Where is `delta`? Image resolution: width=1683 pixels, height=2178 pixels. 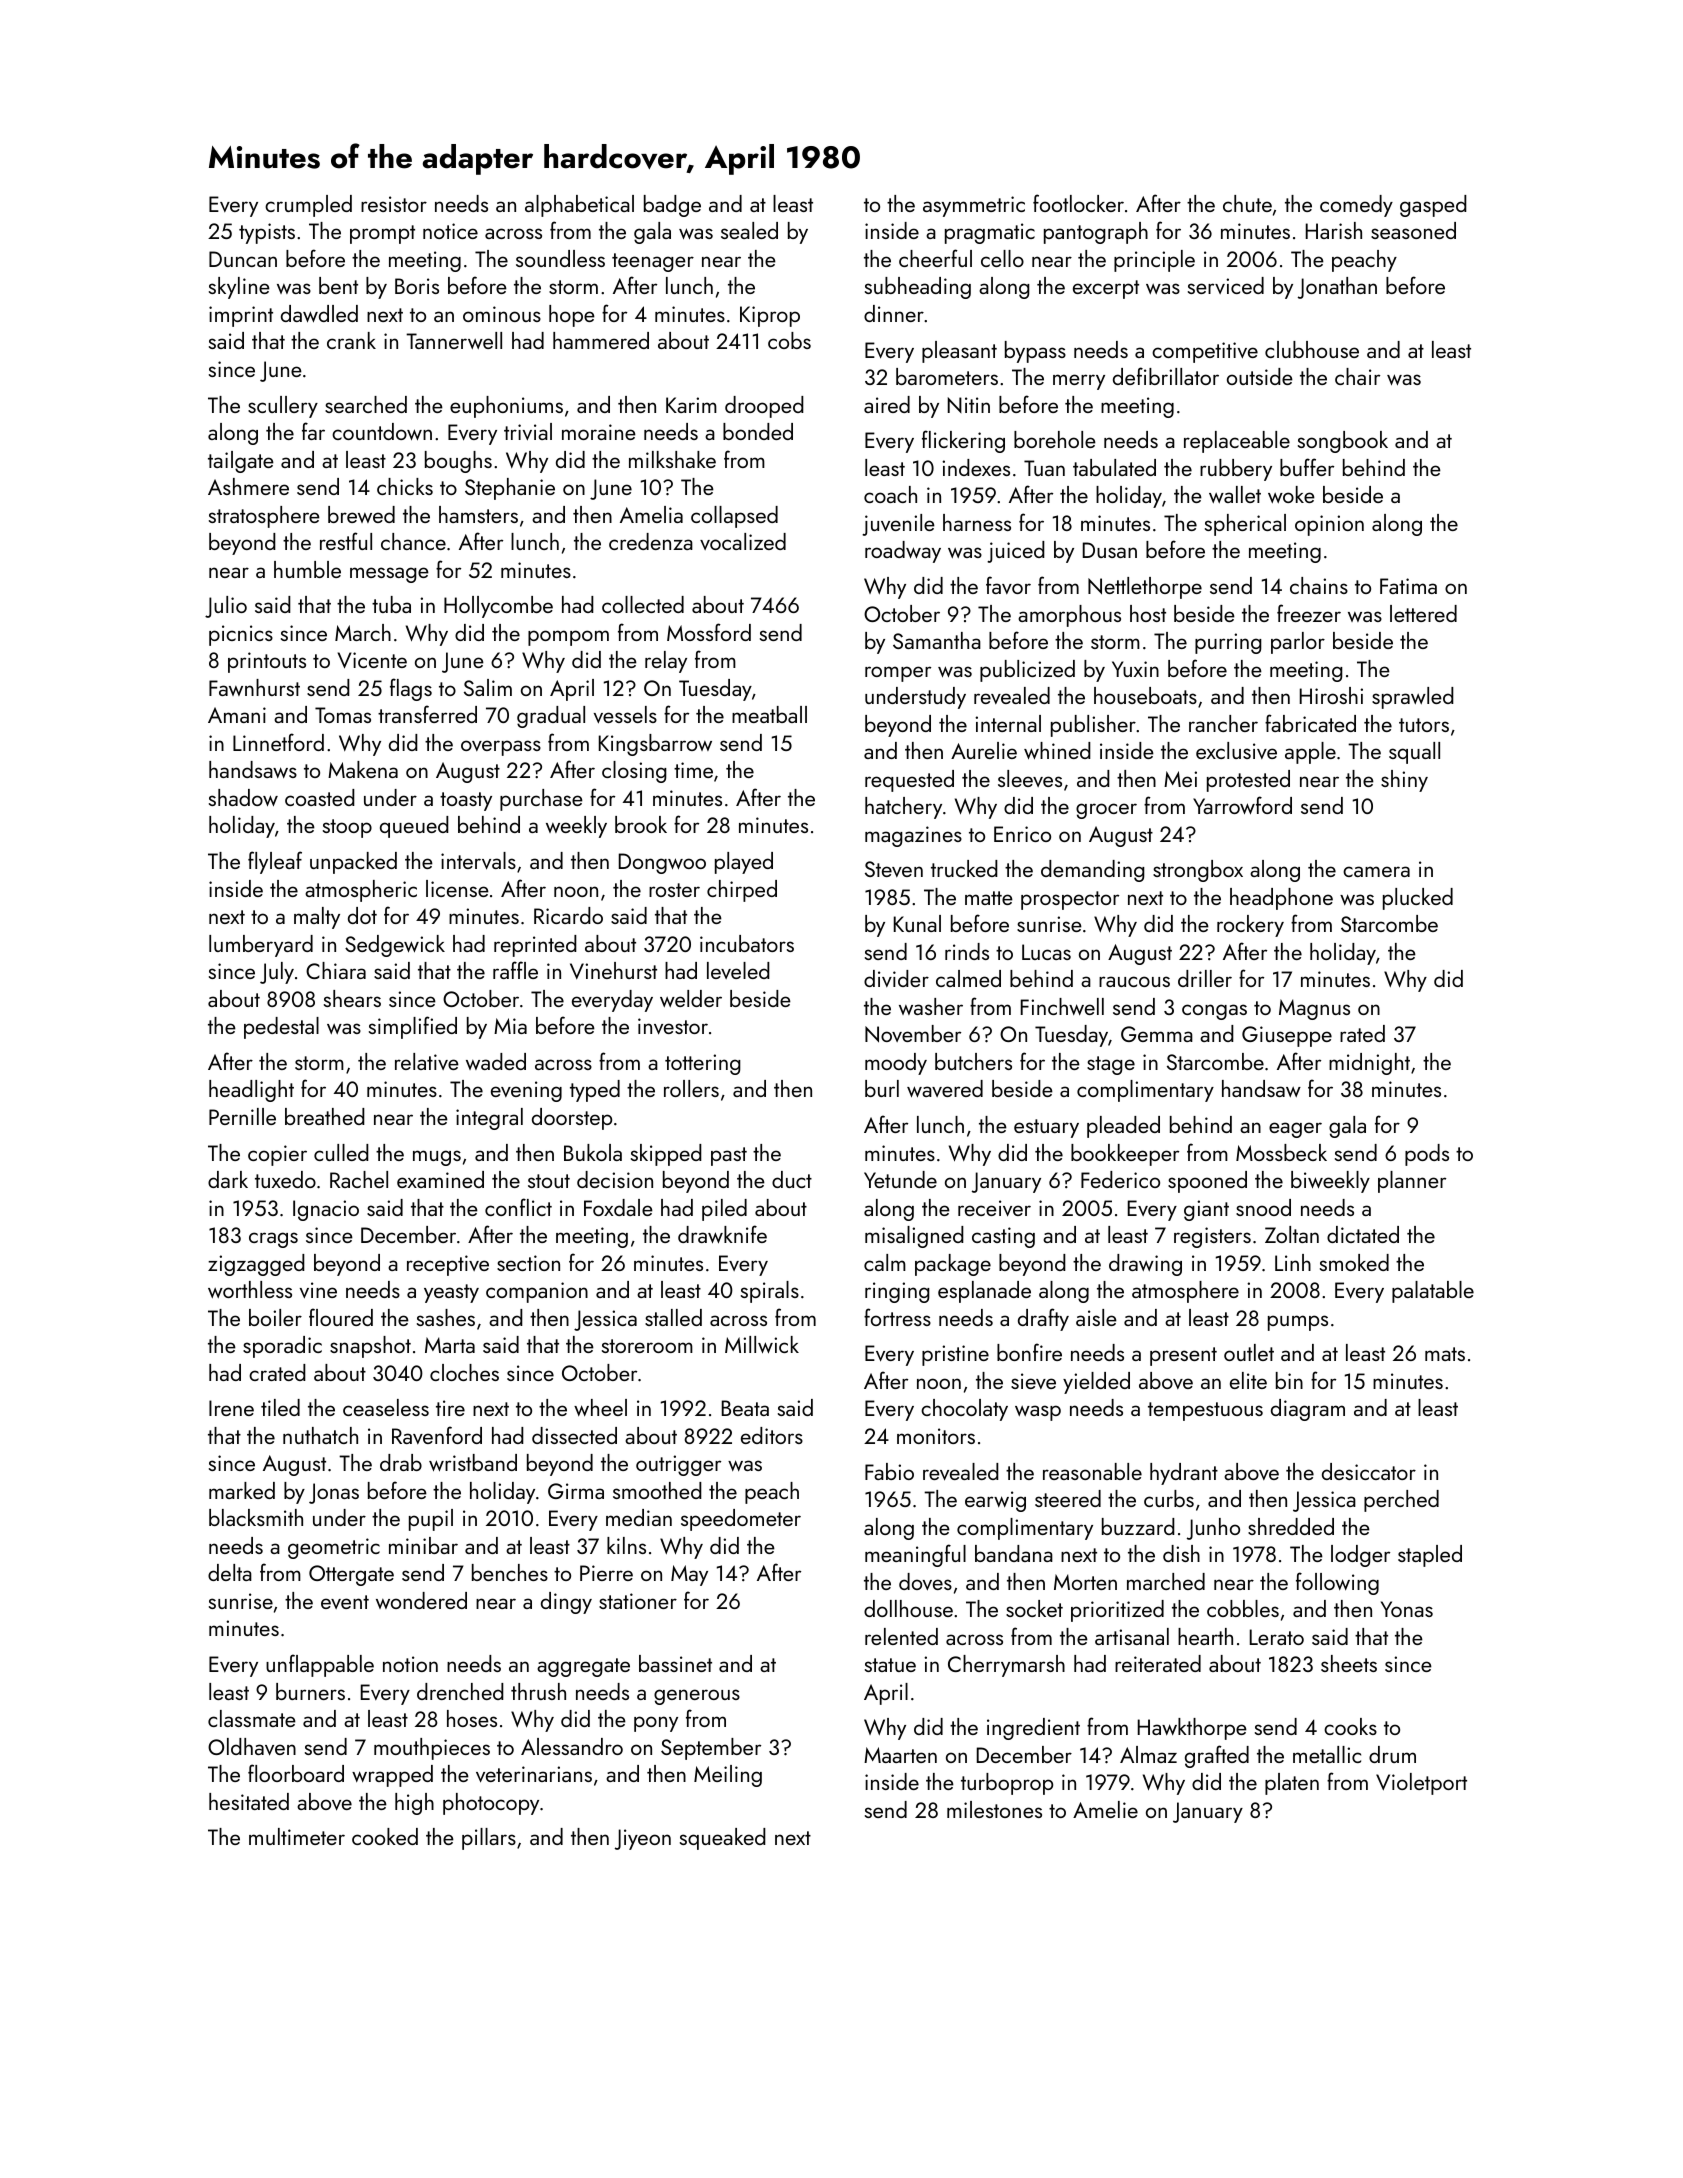 delta is located at coordinates (230, 1572).
